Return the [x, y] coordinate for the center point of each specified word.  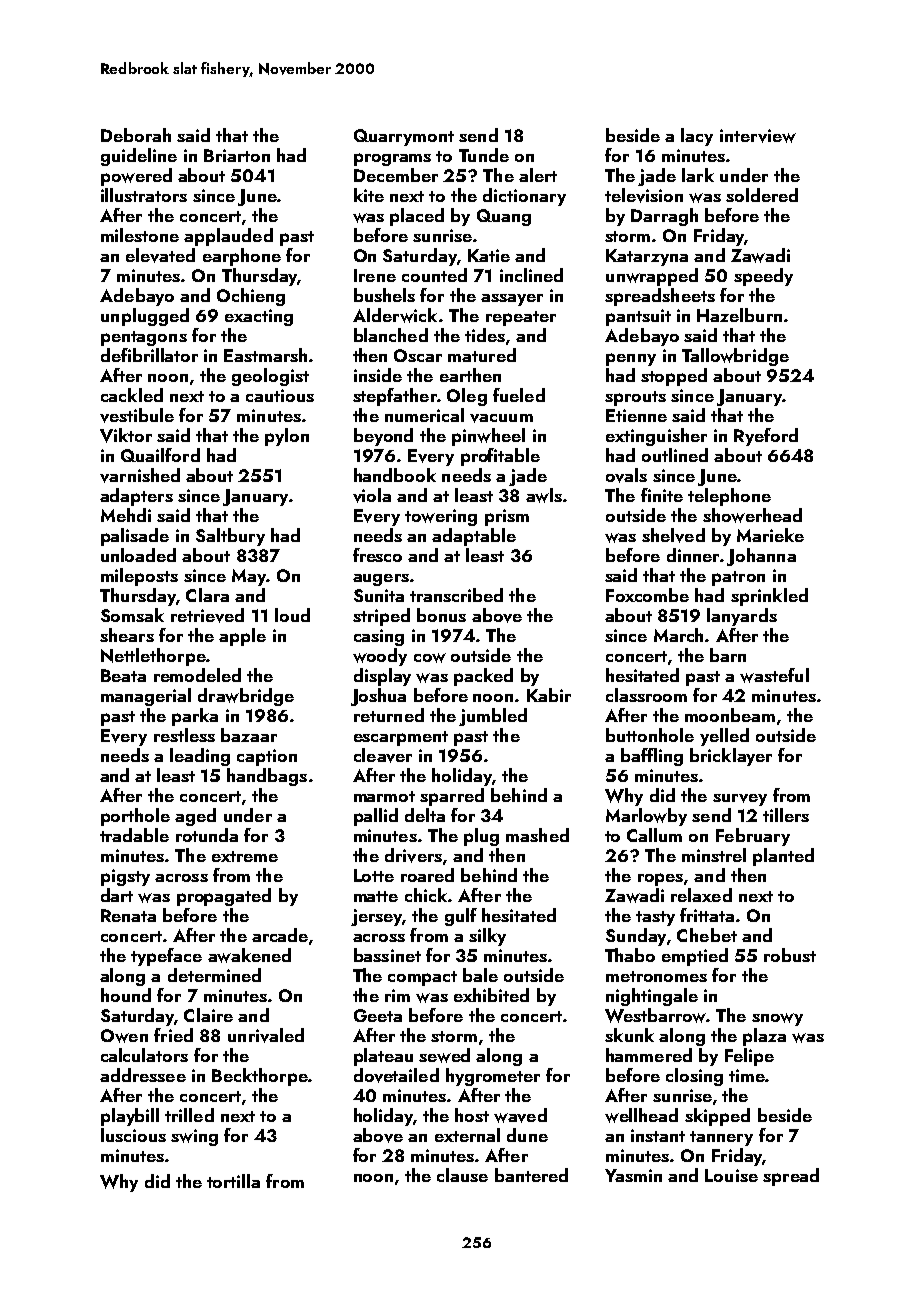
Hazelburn [739, 315]
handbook [395, 475]
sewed [444, 1055]
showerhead [752, 515]
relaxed [701, 895]
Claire [208, 1015]
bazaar [249, 735]
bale [480, 975]
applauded [228, 237]
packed [483, 677]
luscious [133, 1135]
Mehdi [126, 515]
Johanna [761, 557]
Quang [504, 217]
